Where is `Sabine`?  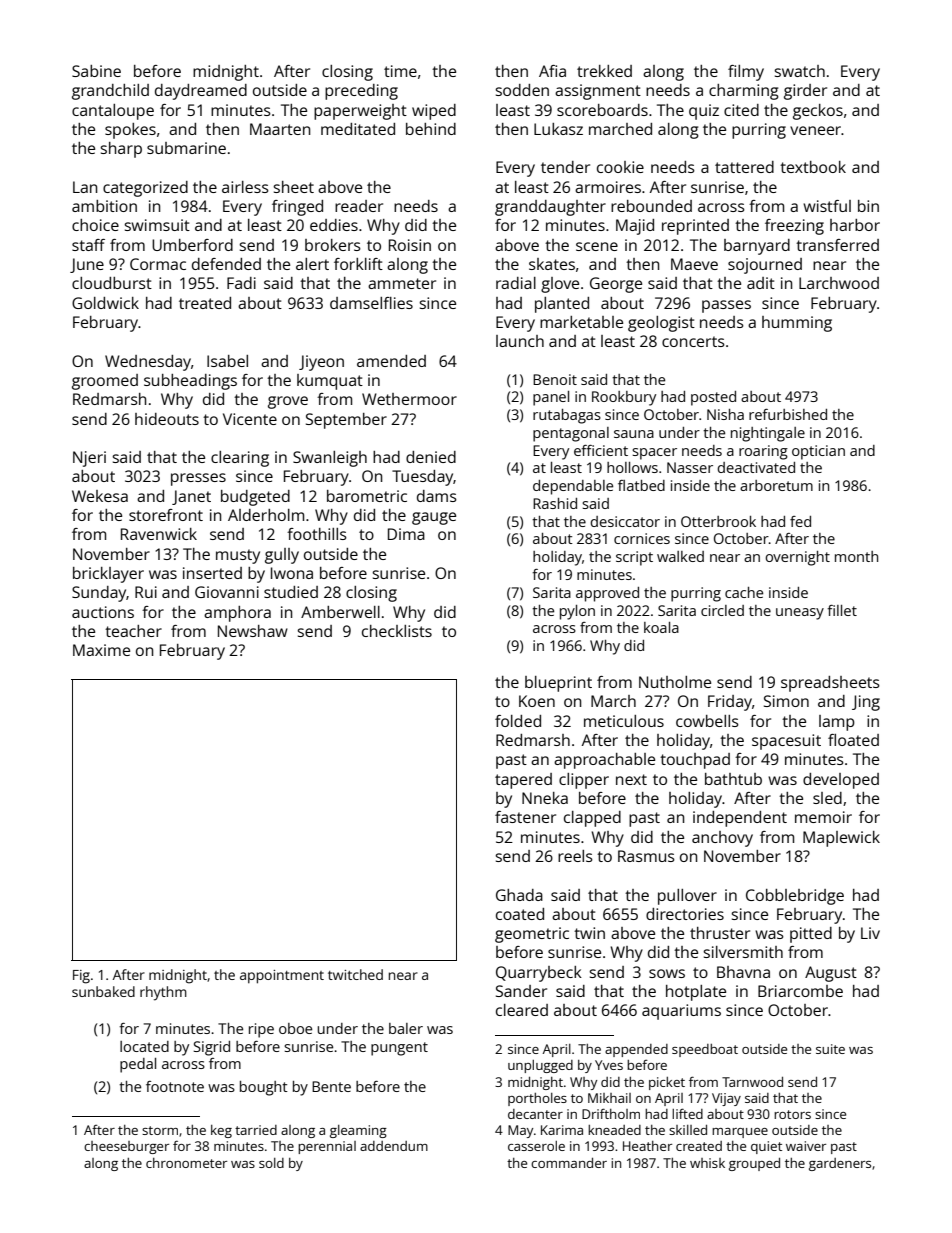 Sabine is located at coordinates (96, 71).
